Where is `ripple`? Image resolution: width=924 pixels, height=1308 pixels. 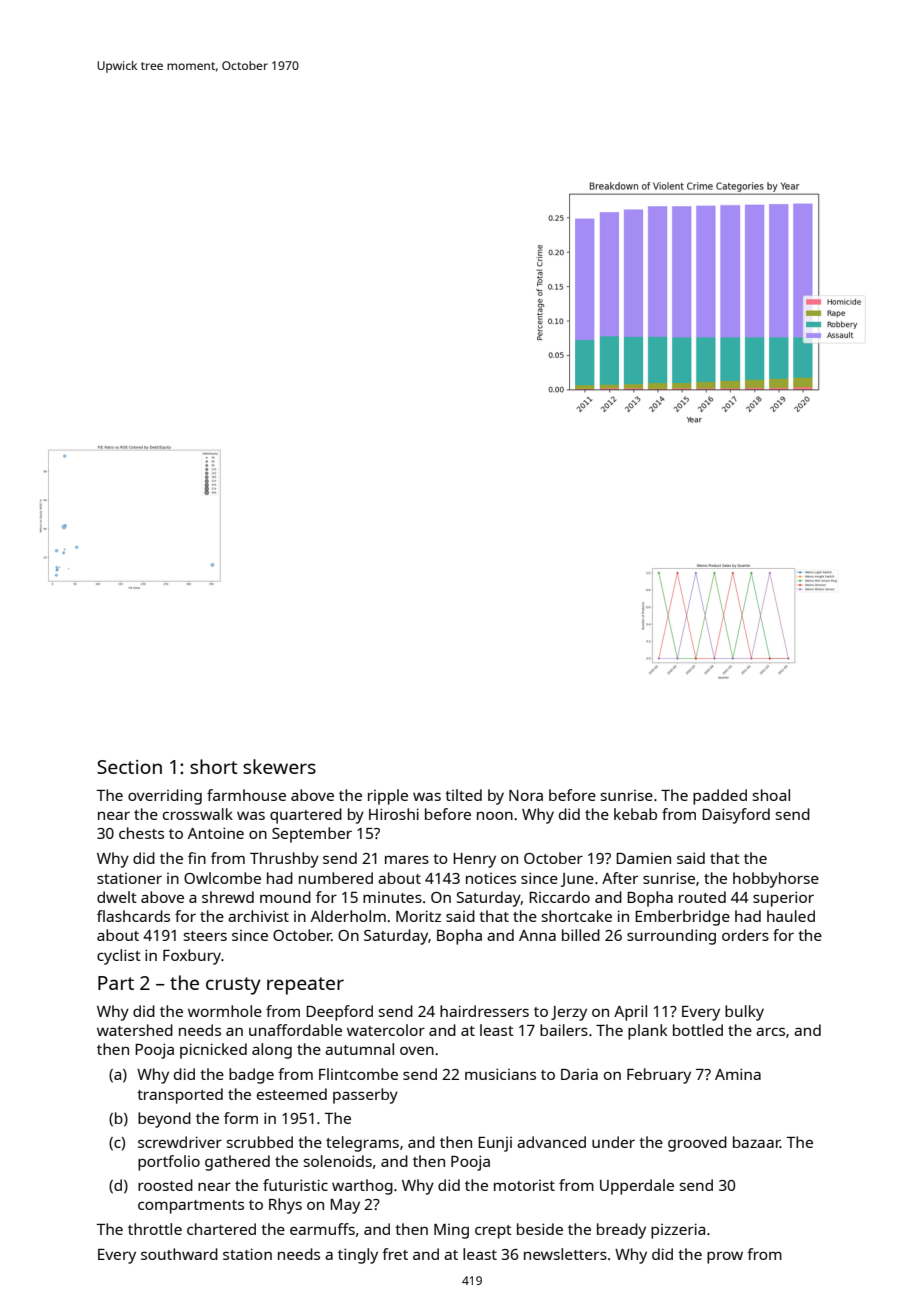
ripple is located at coordinates (388, 797).
